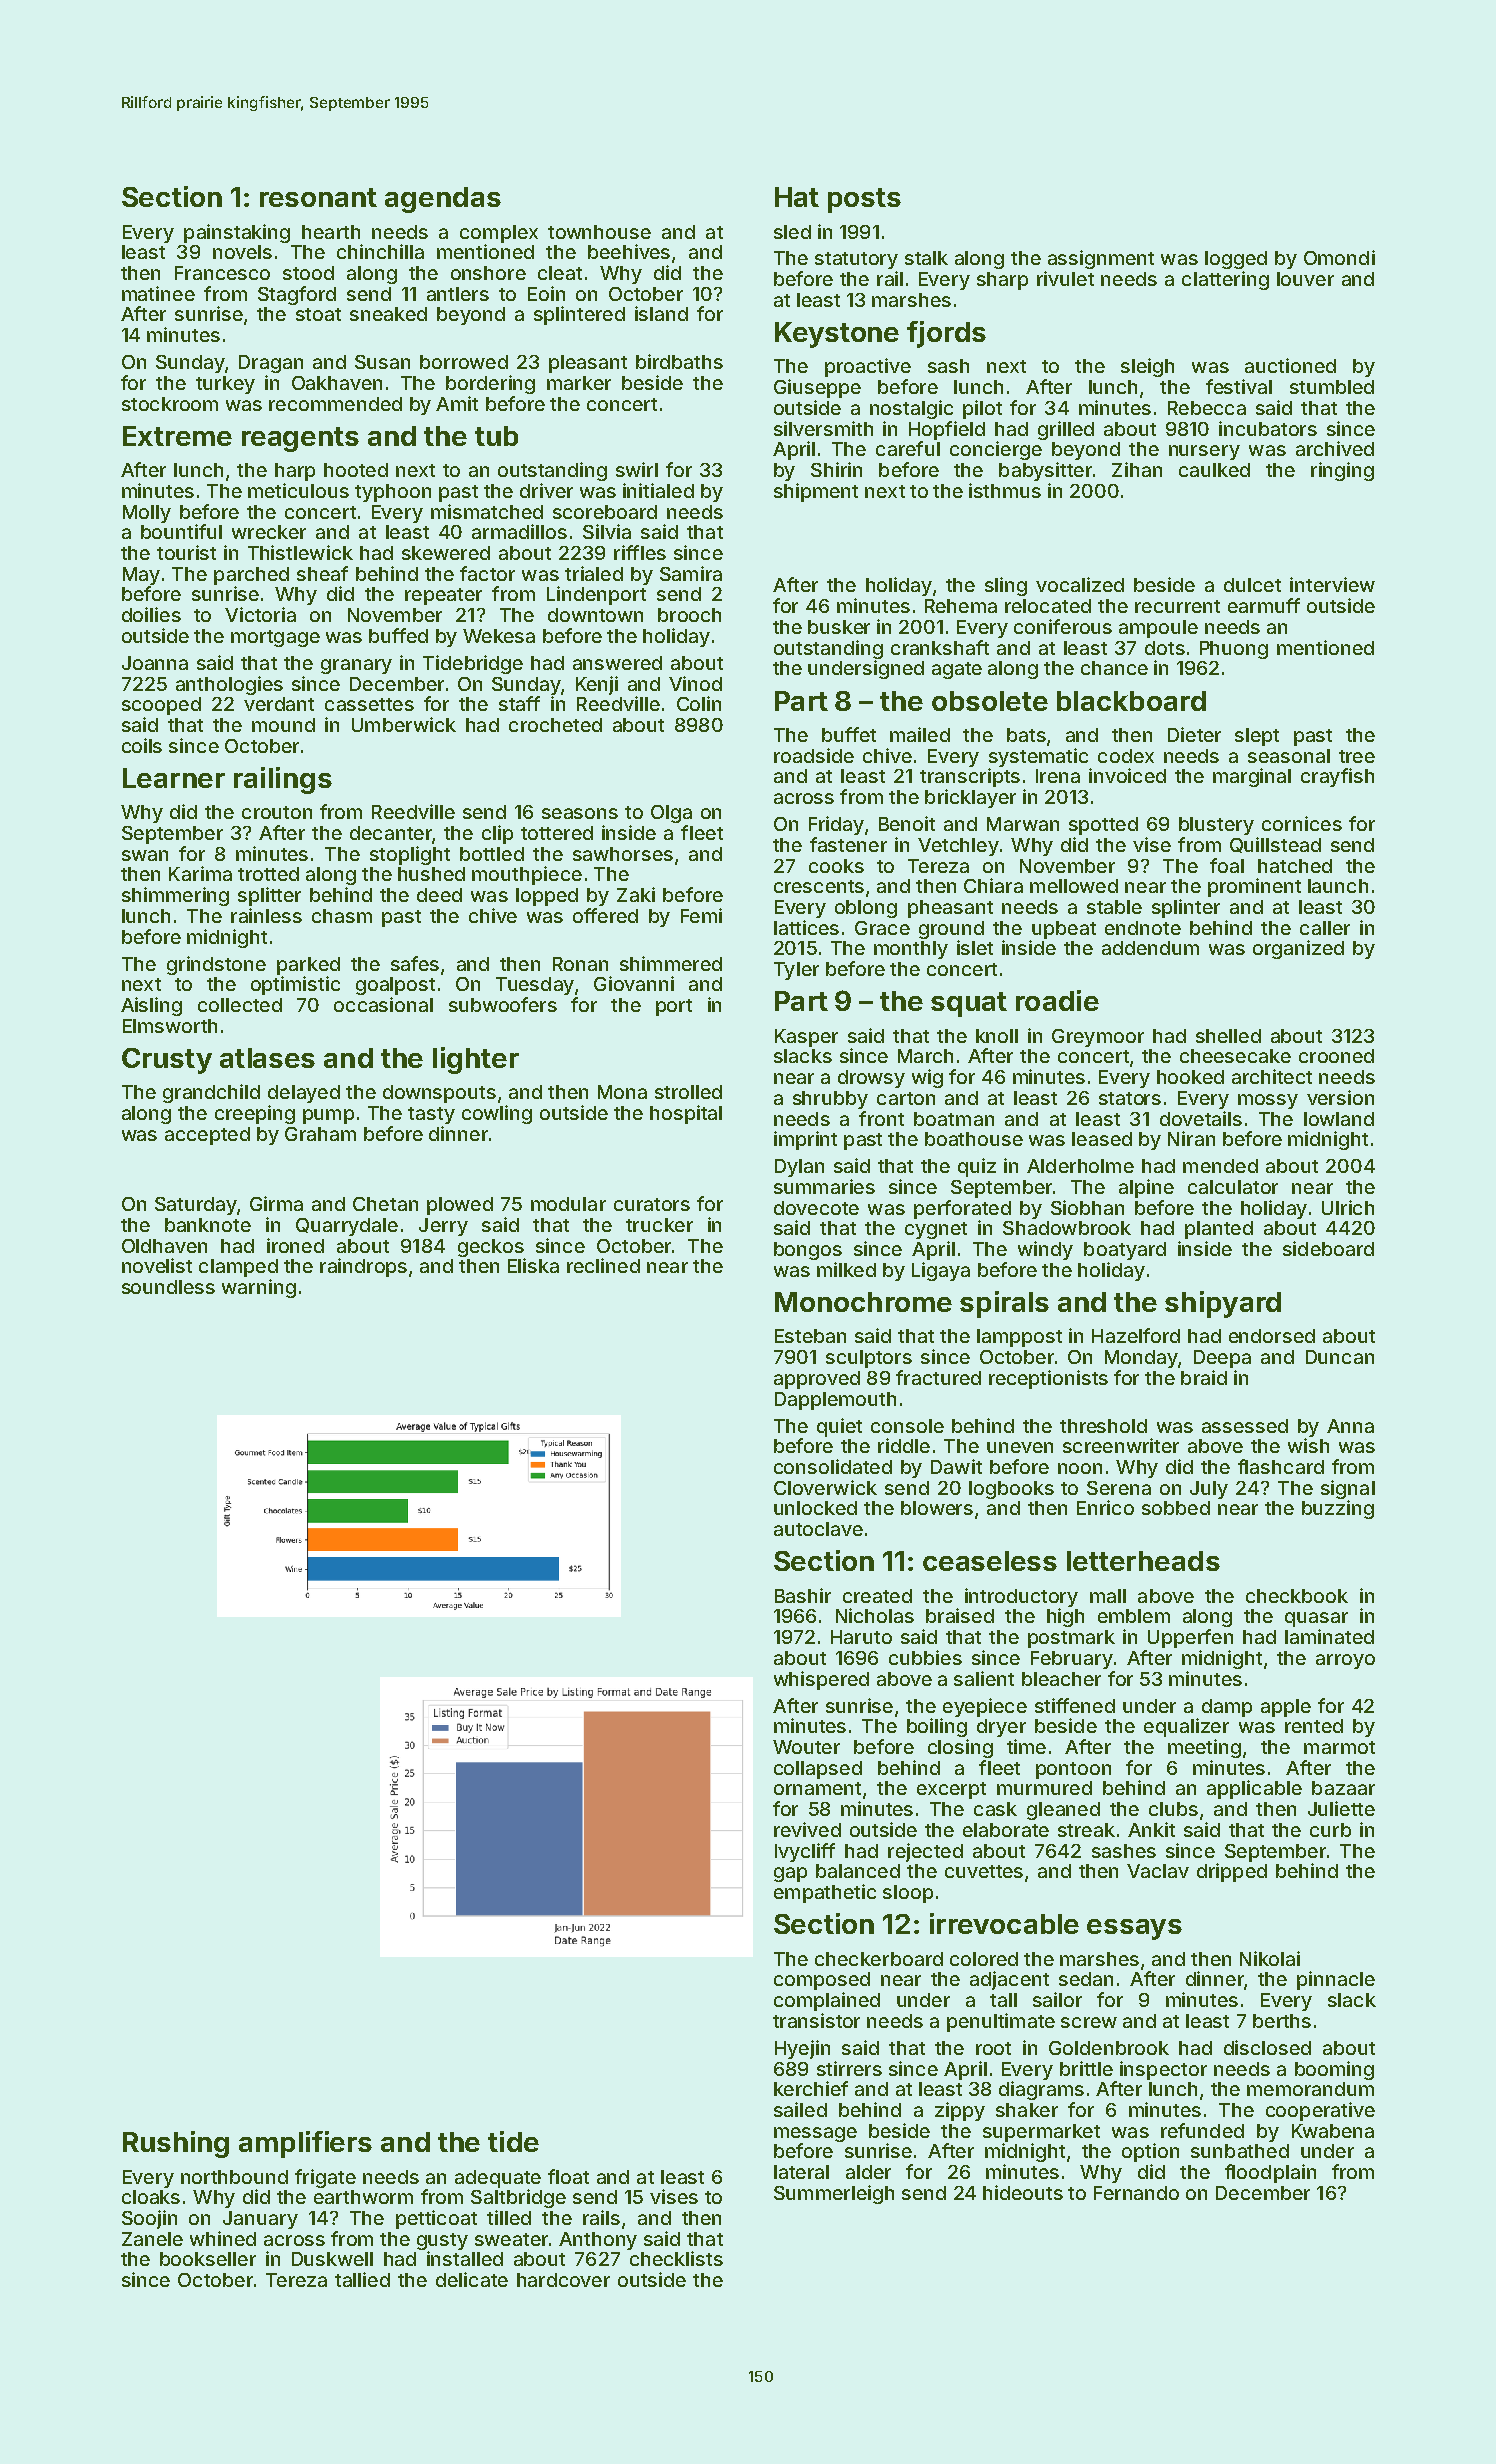 This document has height=2464, width=1496. Describe the element at coordinates (300, 552) in the document. I see `Thistlewick` at that location.
